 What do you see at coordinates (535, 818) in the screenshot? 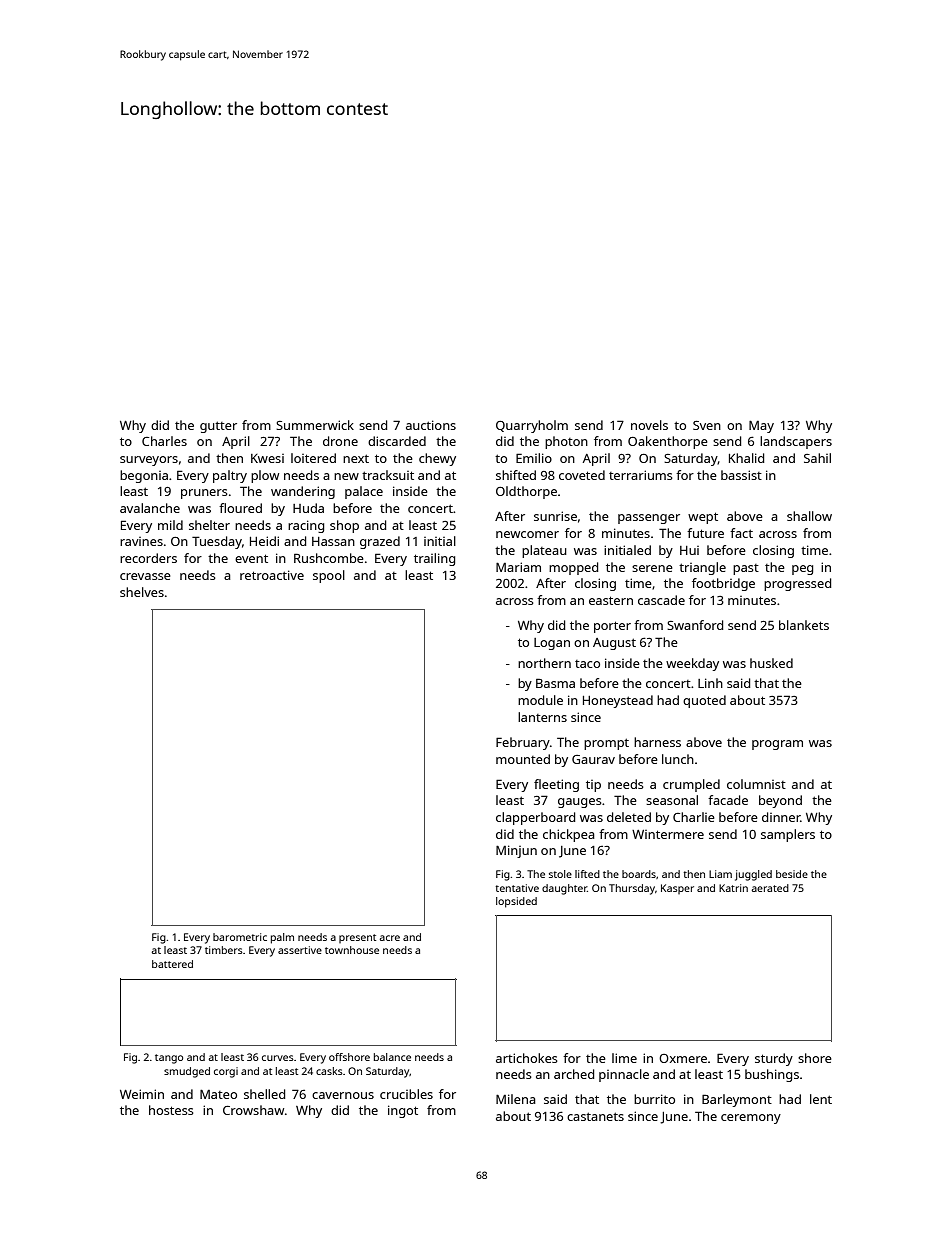
I see `clapperboard` at bounding box center [535, 818].
